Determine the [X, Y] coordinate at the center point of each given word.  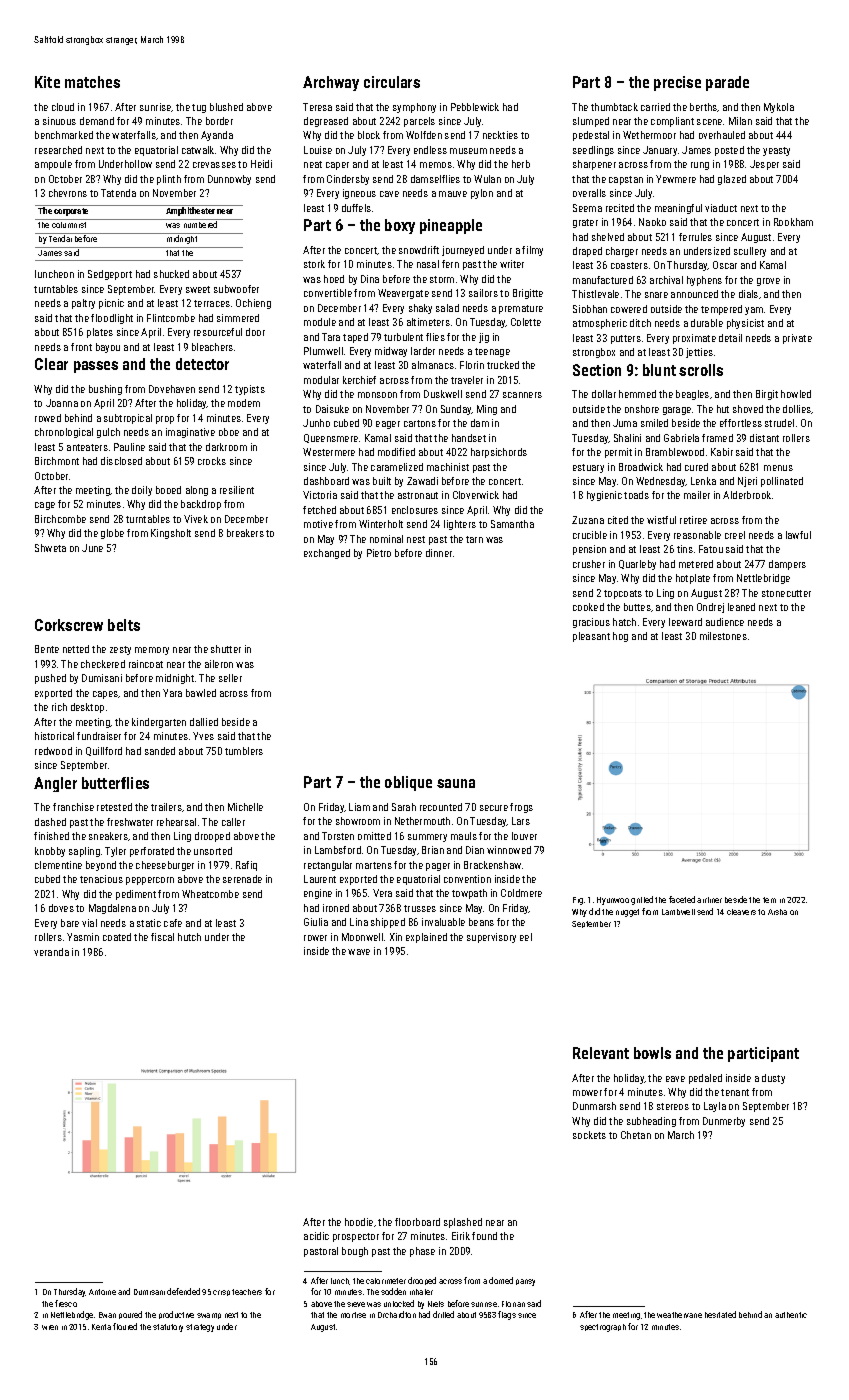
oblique [408, 783]
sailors [483, 293]
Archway [331, 83]
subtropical [128, 419]
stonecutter [786, 593]
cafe [173, 923]
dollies [797, 409]
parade [727, 83]
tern [769, 900]
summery [427, 838]
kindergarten [159, 723]
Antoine [102, 1292]
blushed [226, 107]
